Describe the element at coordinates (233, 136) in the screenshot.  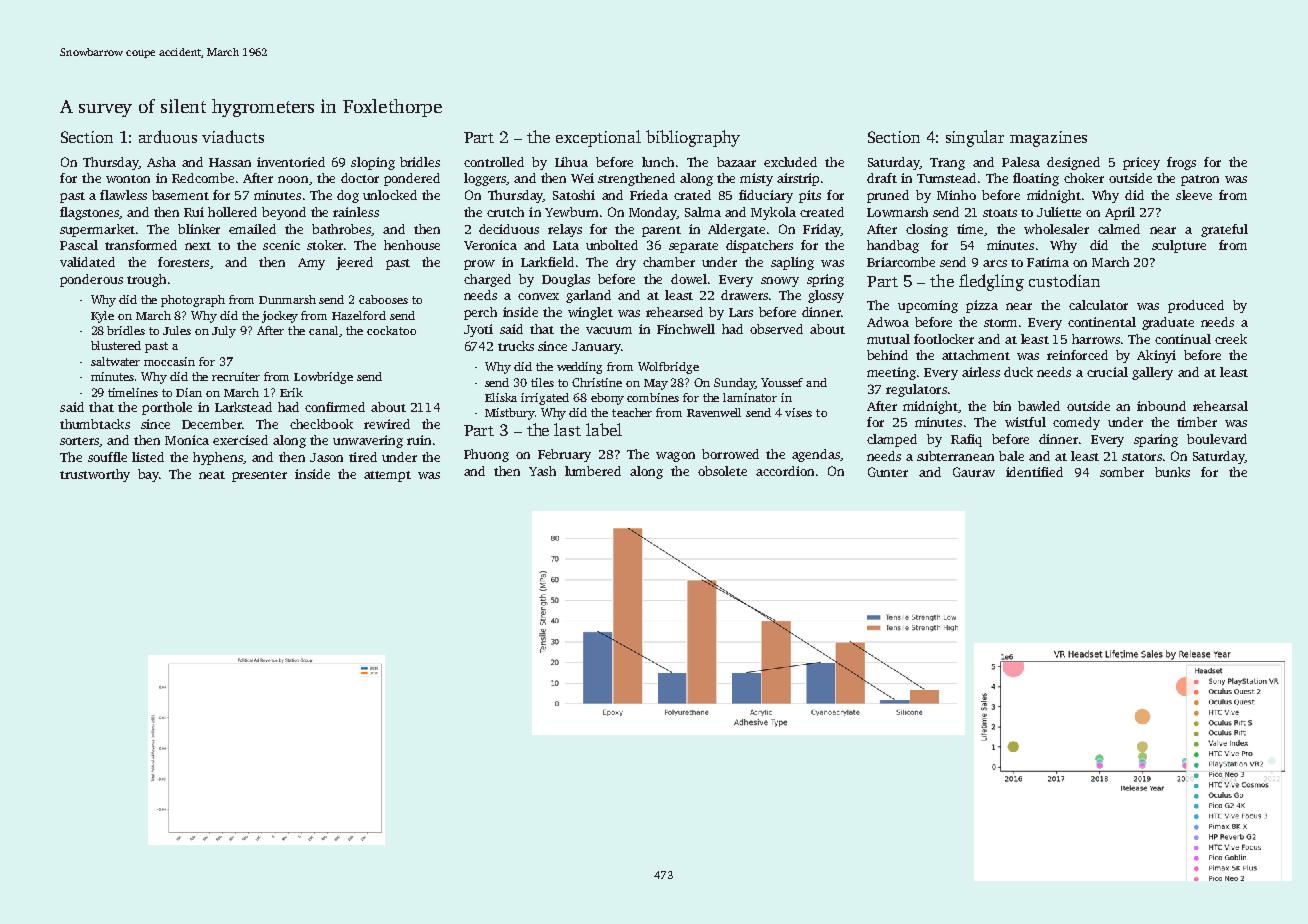
I see `viaducts` at that location.
